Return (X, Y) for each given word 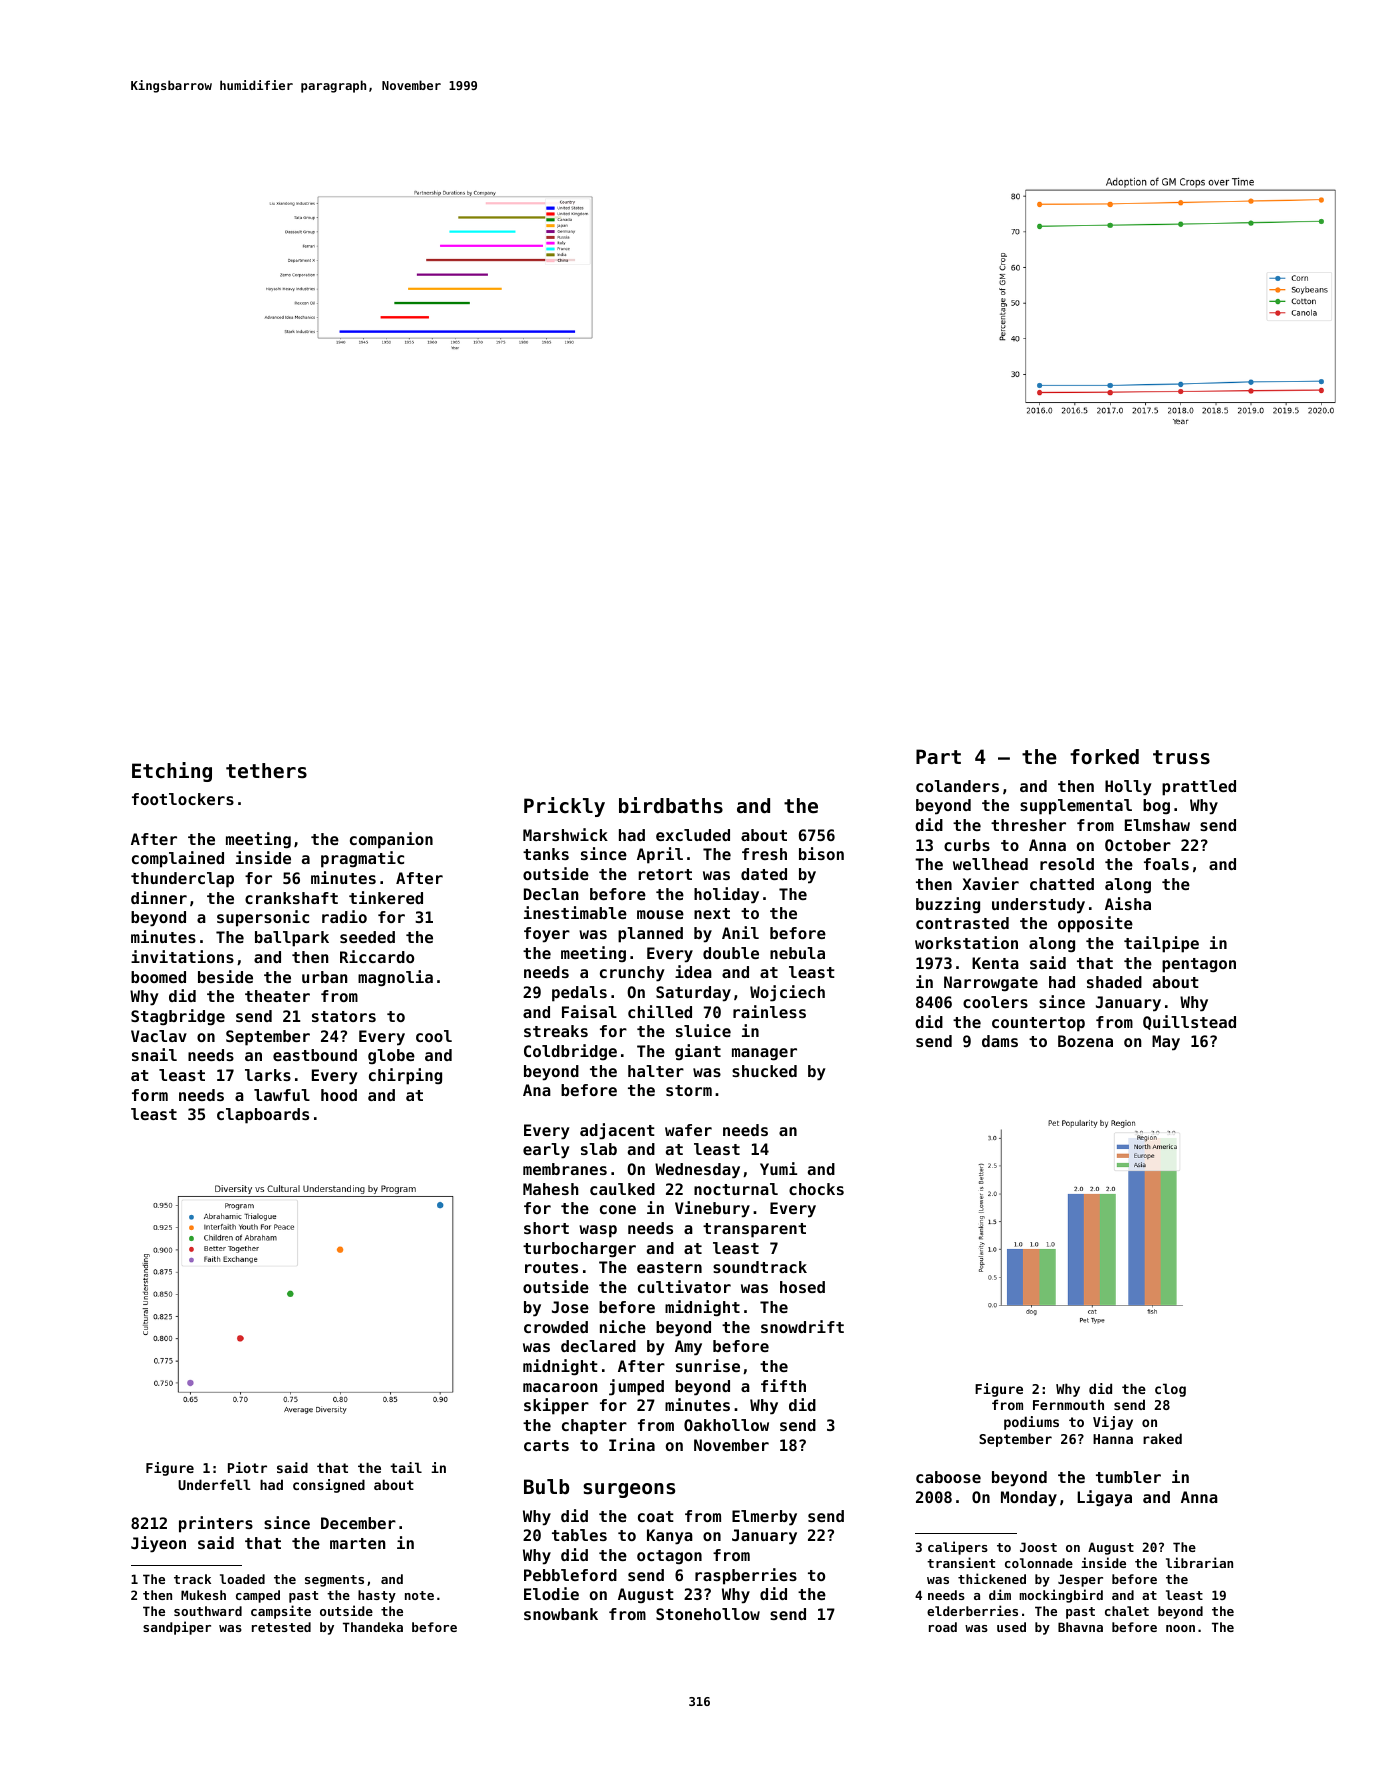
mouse (660, 914)
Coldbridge (570, 1052)
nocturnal (736, 1189)
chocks (816, 1189)
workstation (966, 942)
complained (178, 859)
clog (1170, 1390)
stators (344, 1016)
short (546, 1228)
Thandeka (373, 1627)
